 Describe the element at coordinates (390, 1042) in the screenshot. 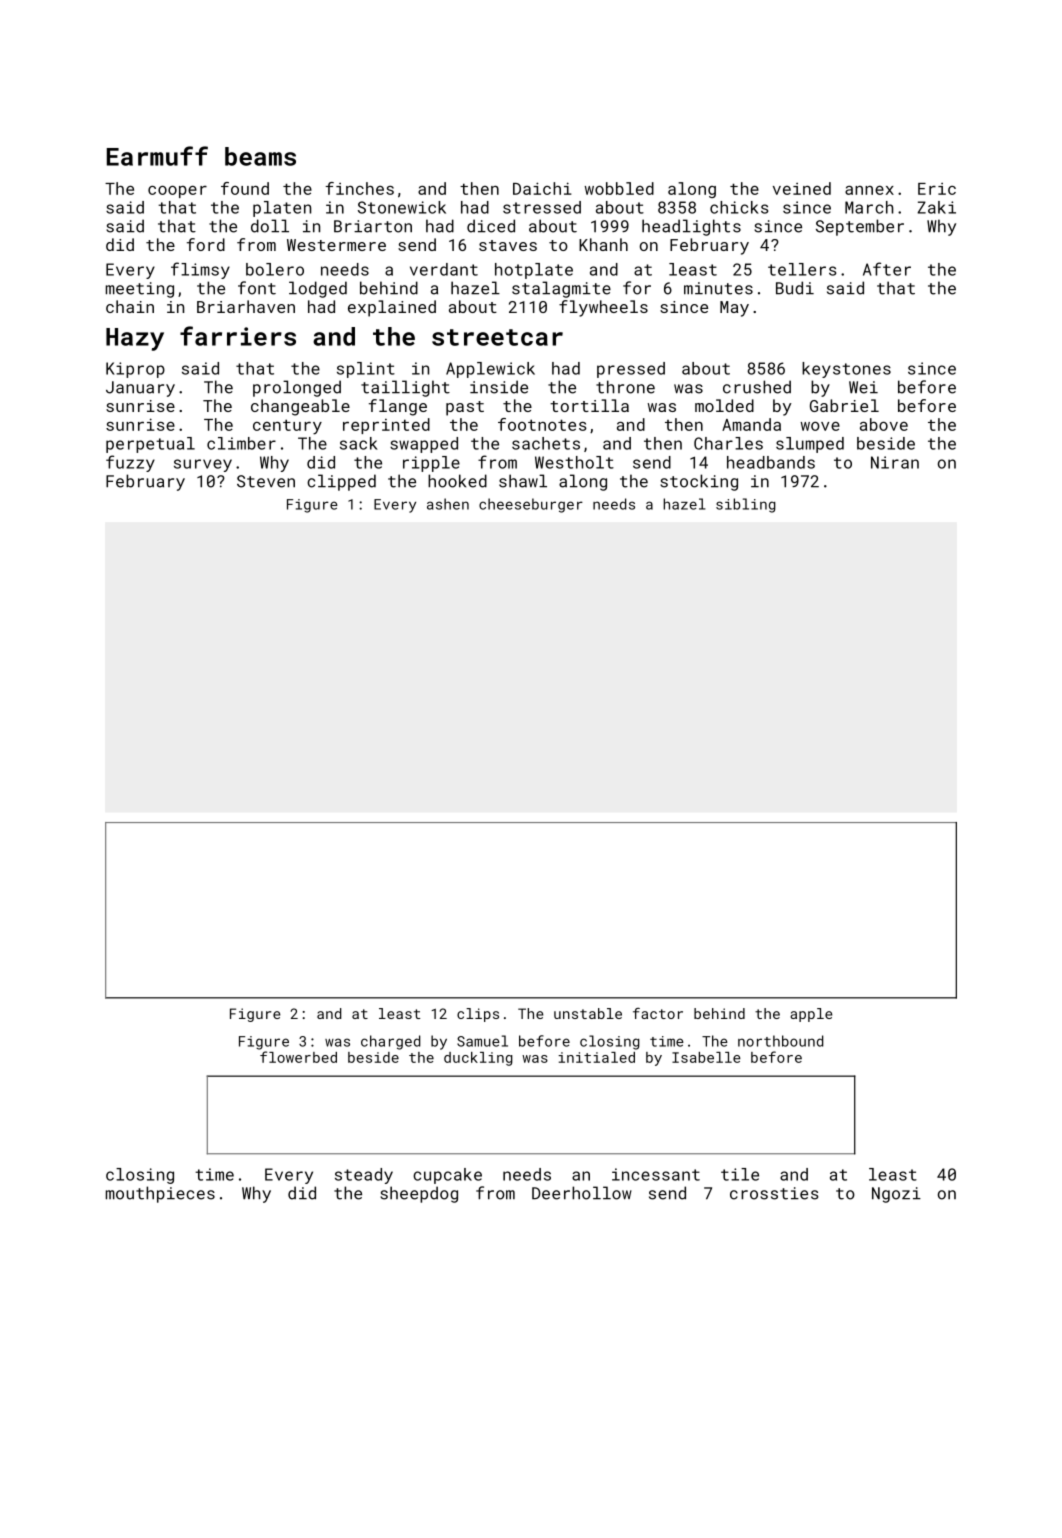

I see `charged` at that location.
